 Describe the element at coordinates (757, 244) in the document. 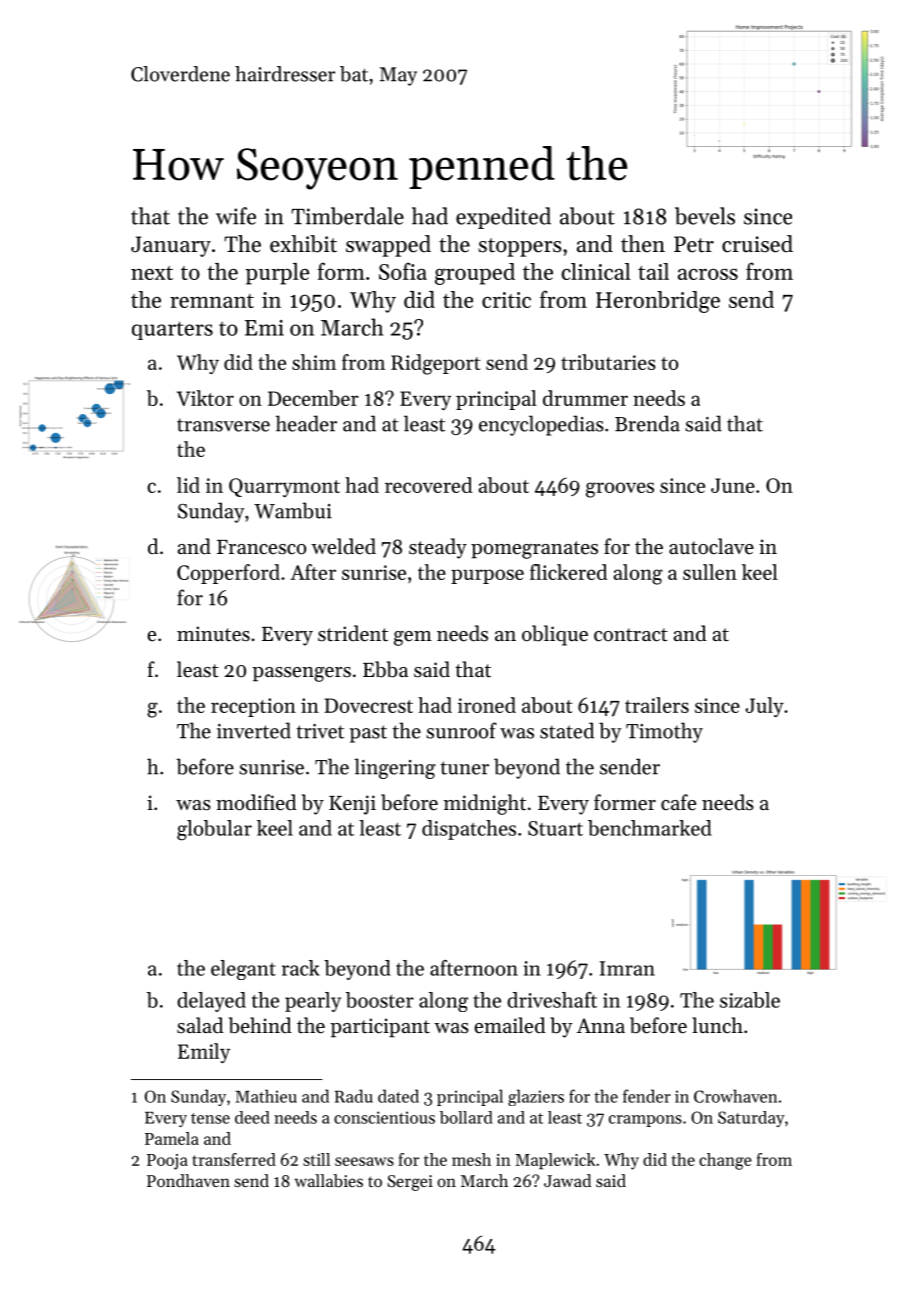

I see `cruised` at that location.
